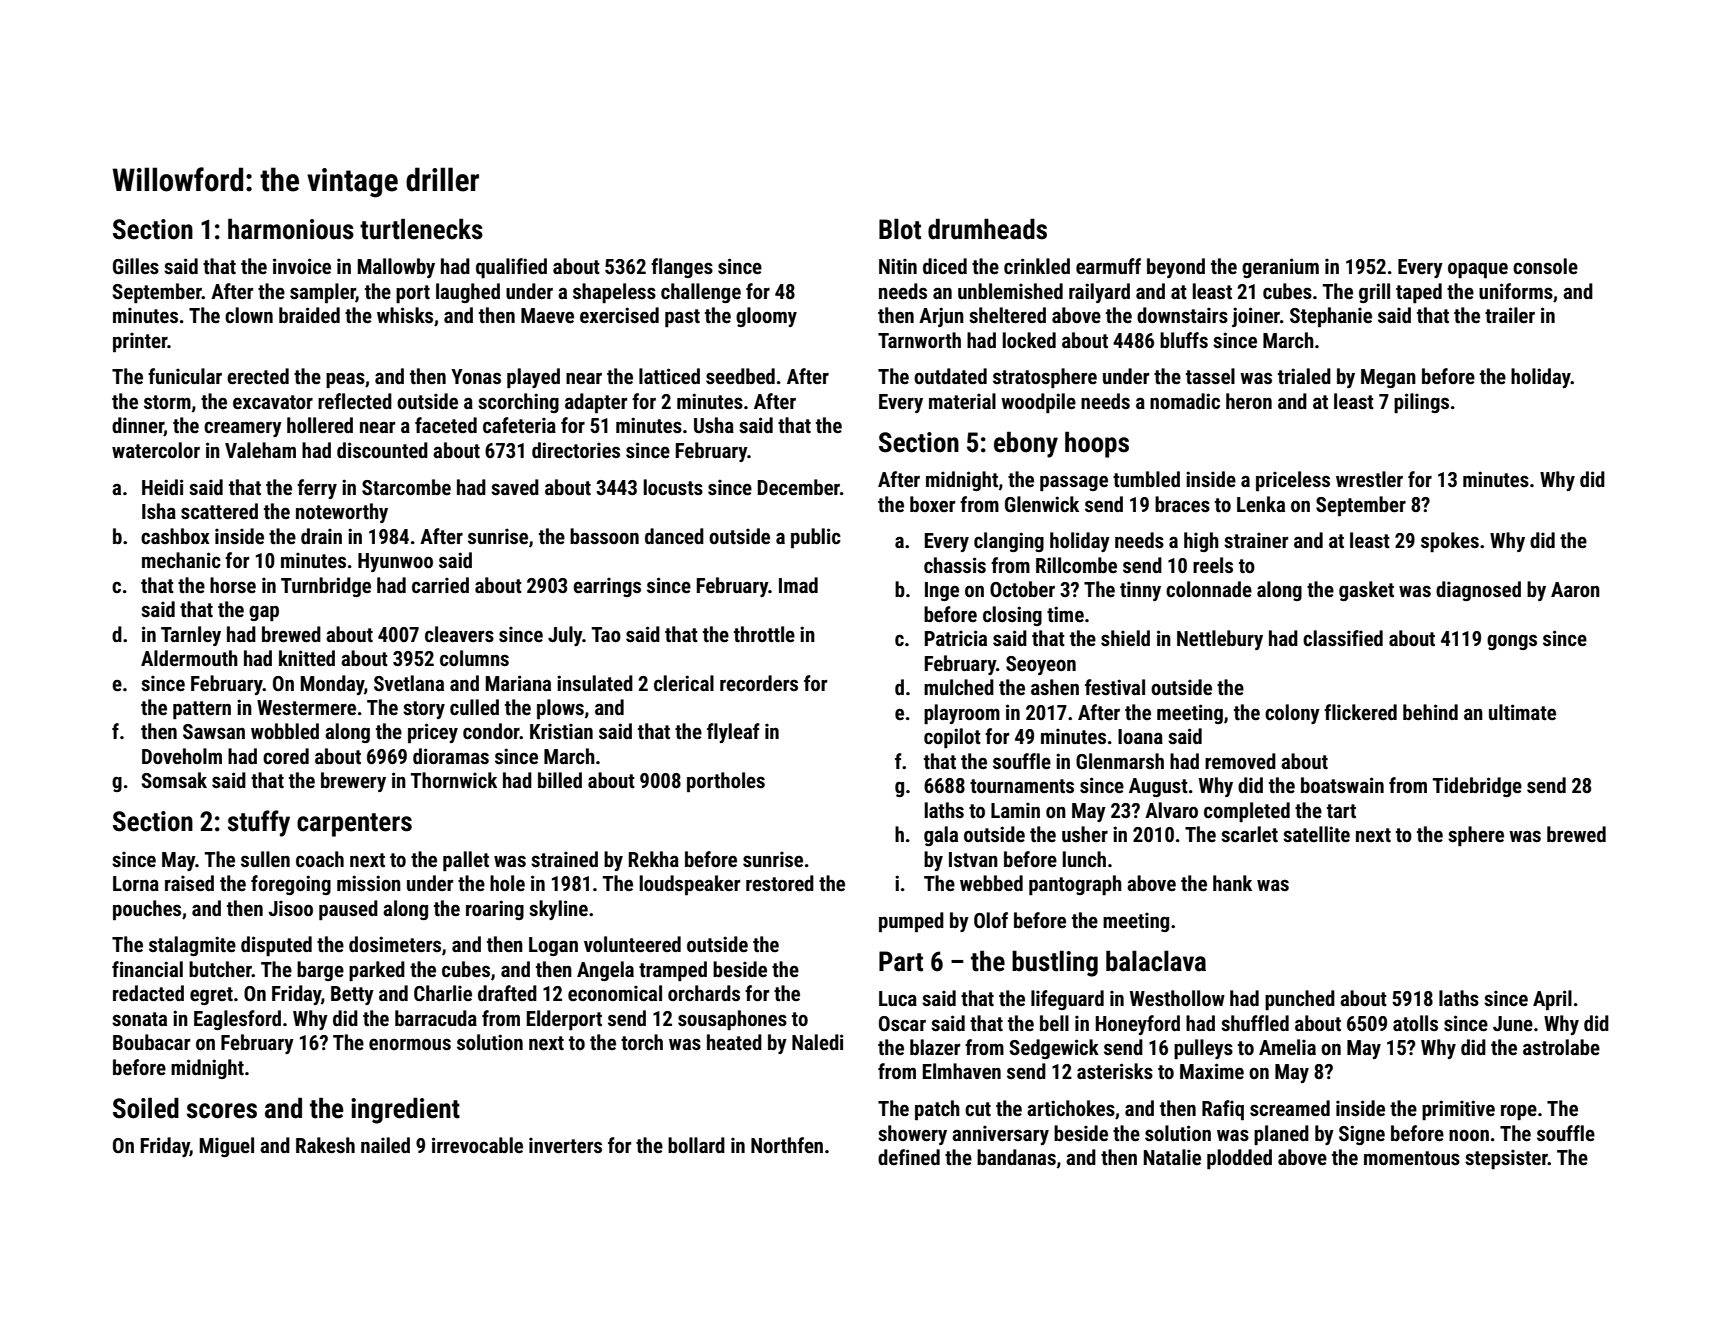 This image has height=1337, width=1730. What do you see at coordinates (733, 733) in the image?
I see `flyleaf` at bounding box center [733, 733].
